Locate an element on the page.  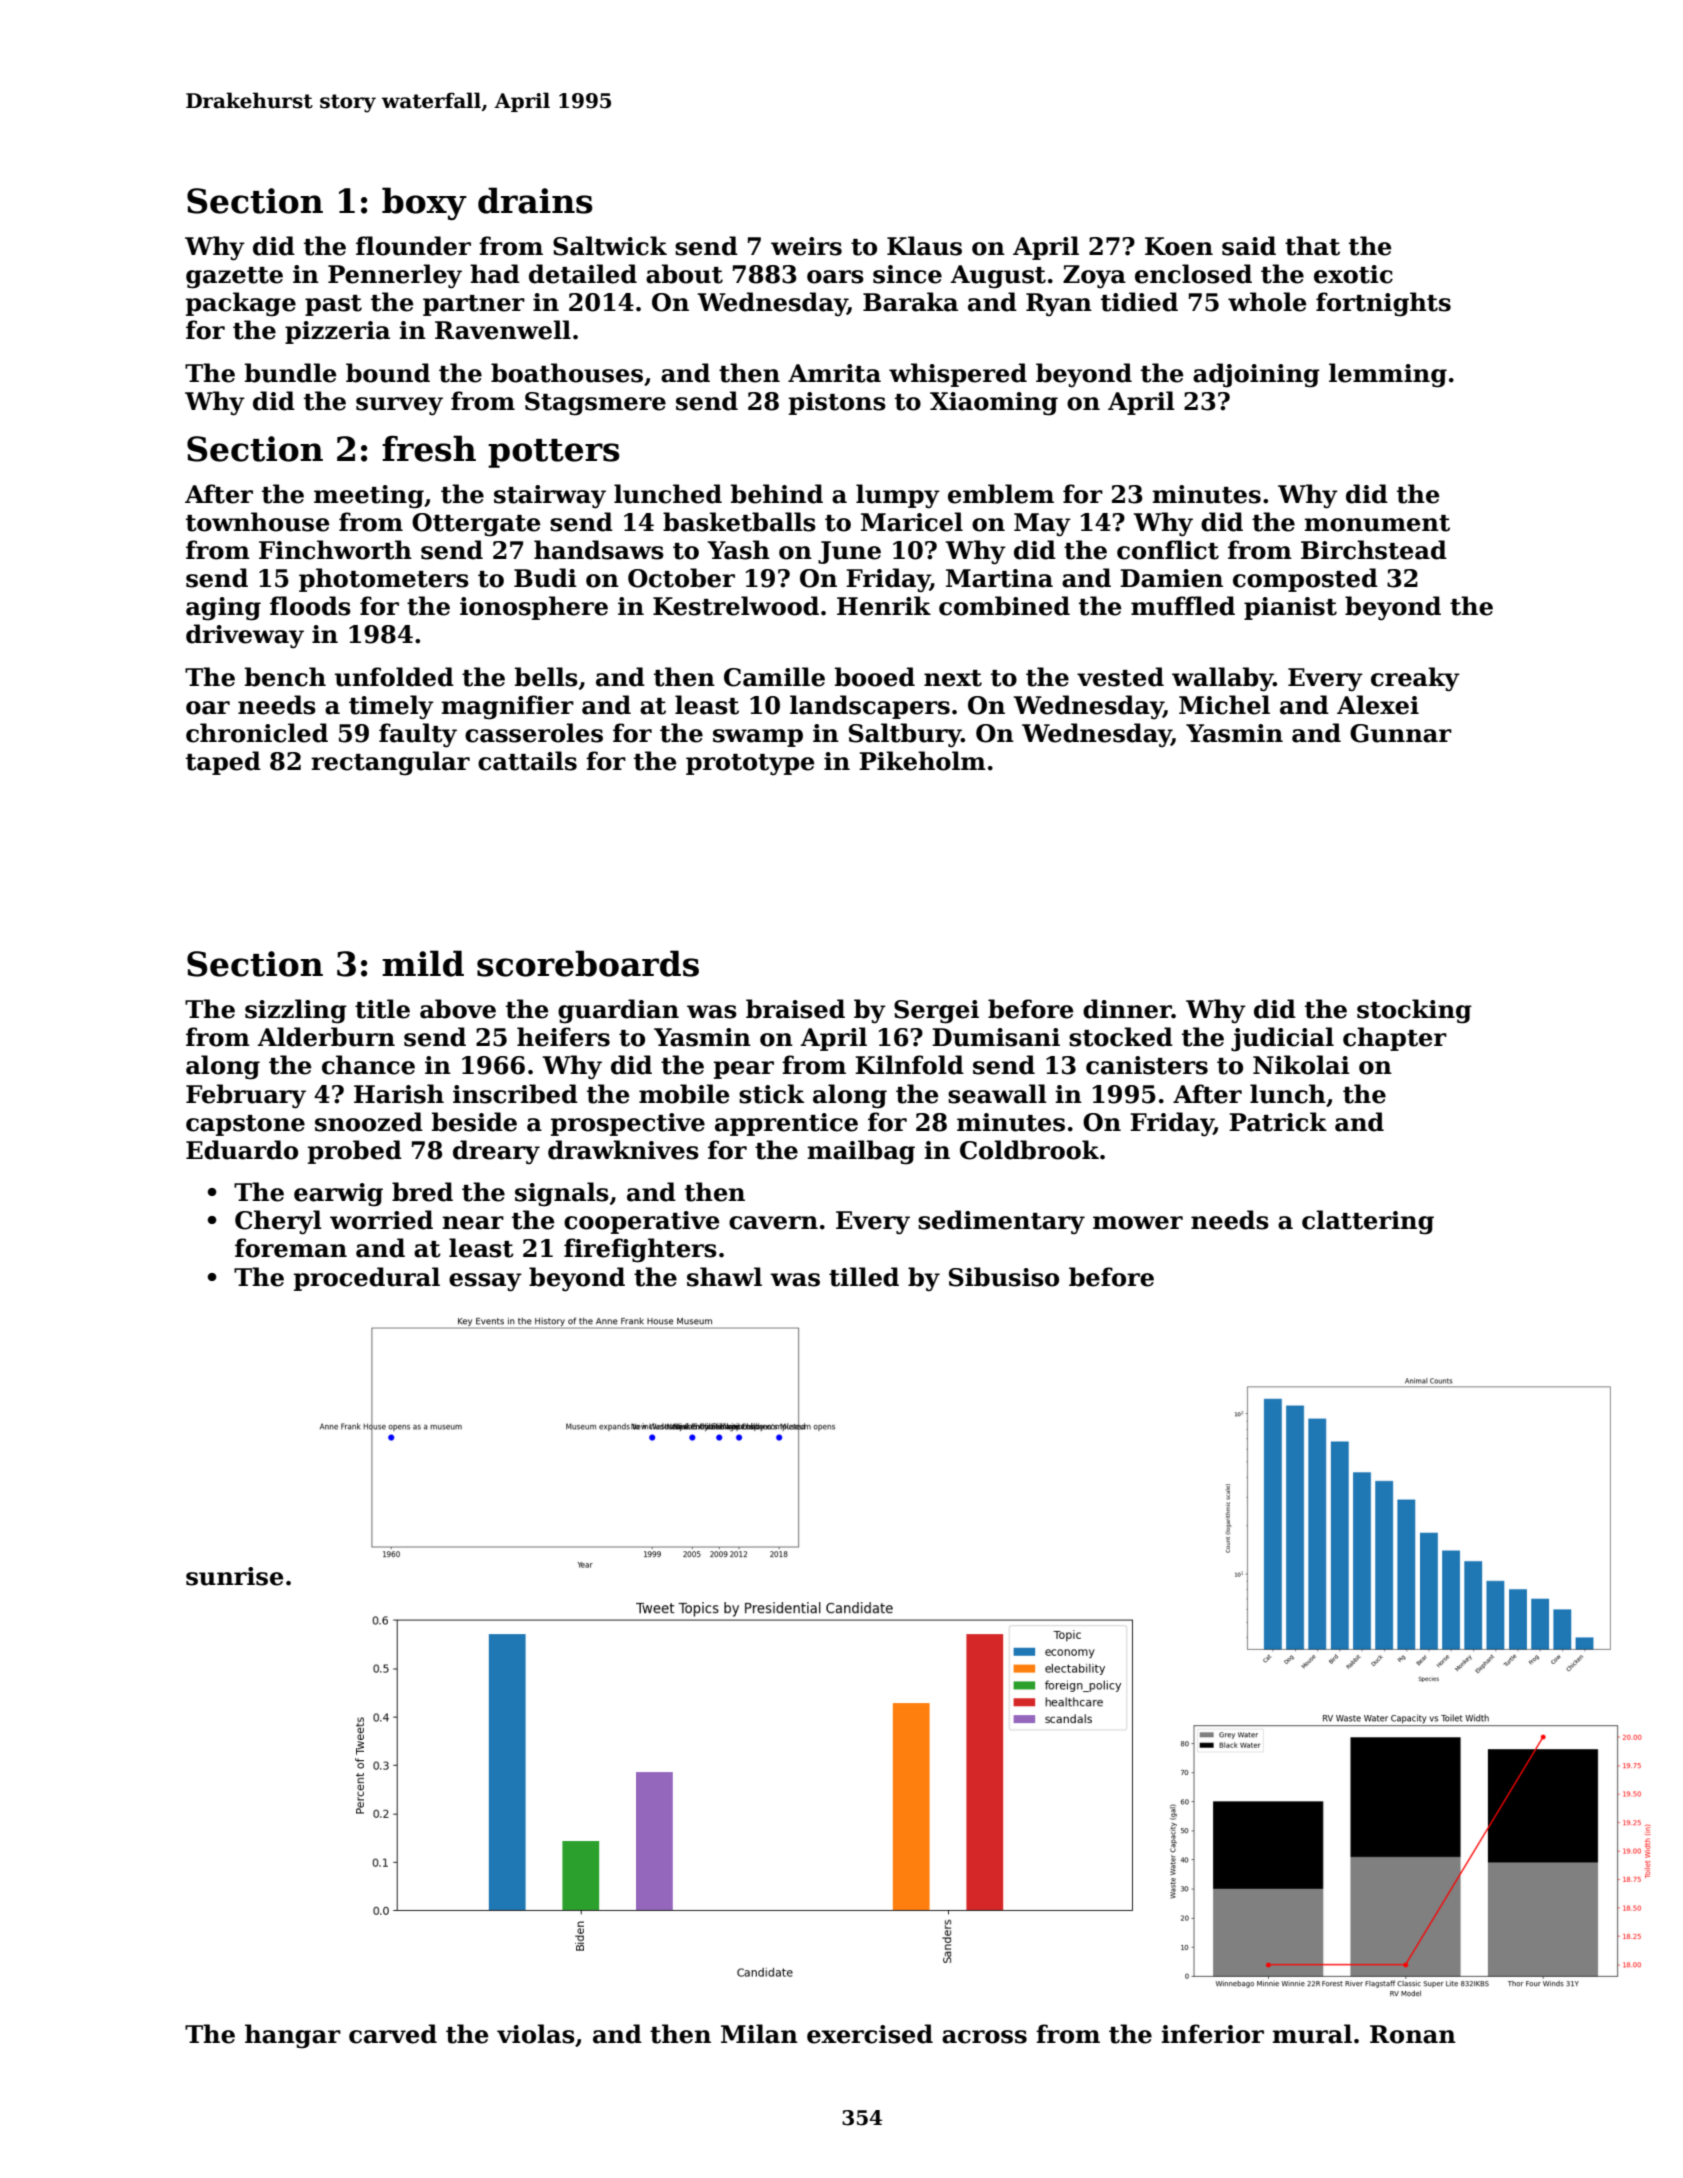
chapter is located at coordinates (1395, 1039).
